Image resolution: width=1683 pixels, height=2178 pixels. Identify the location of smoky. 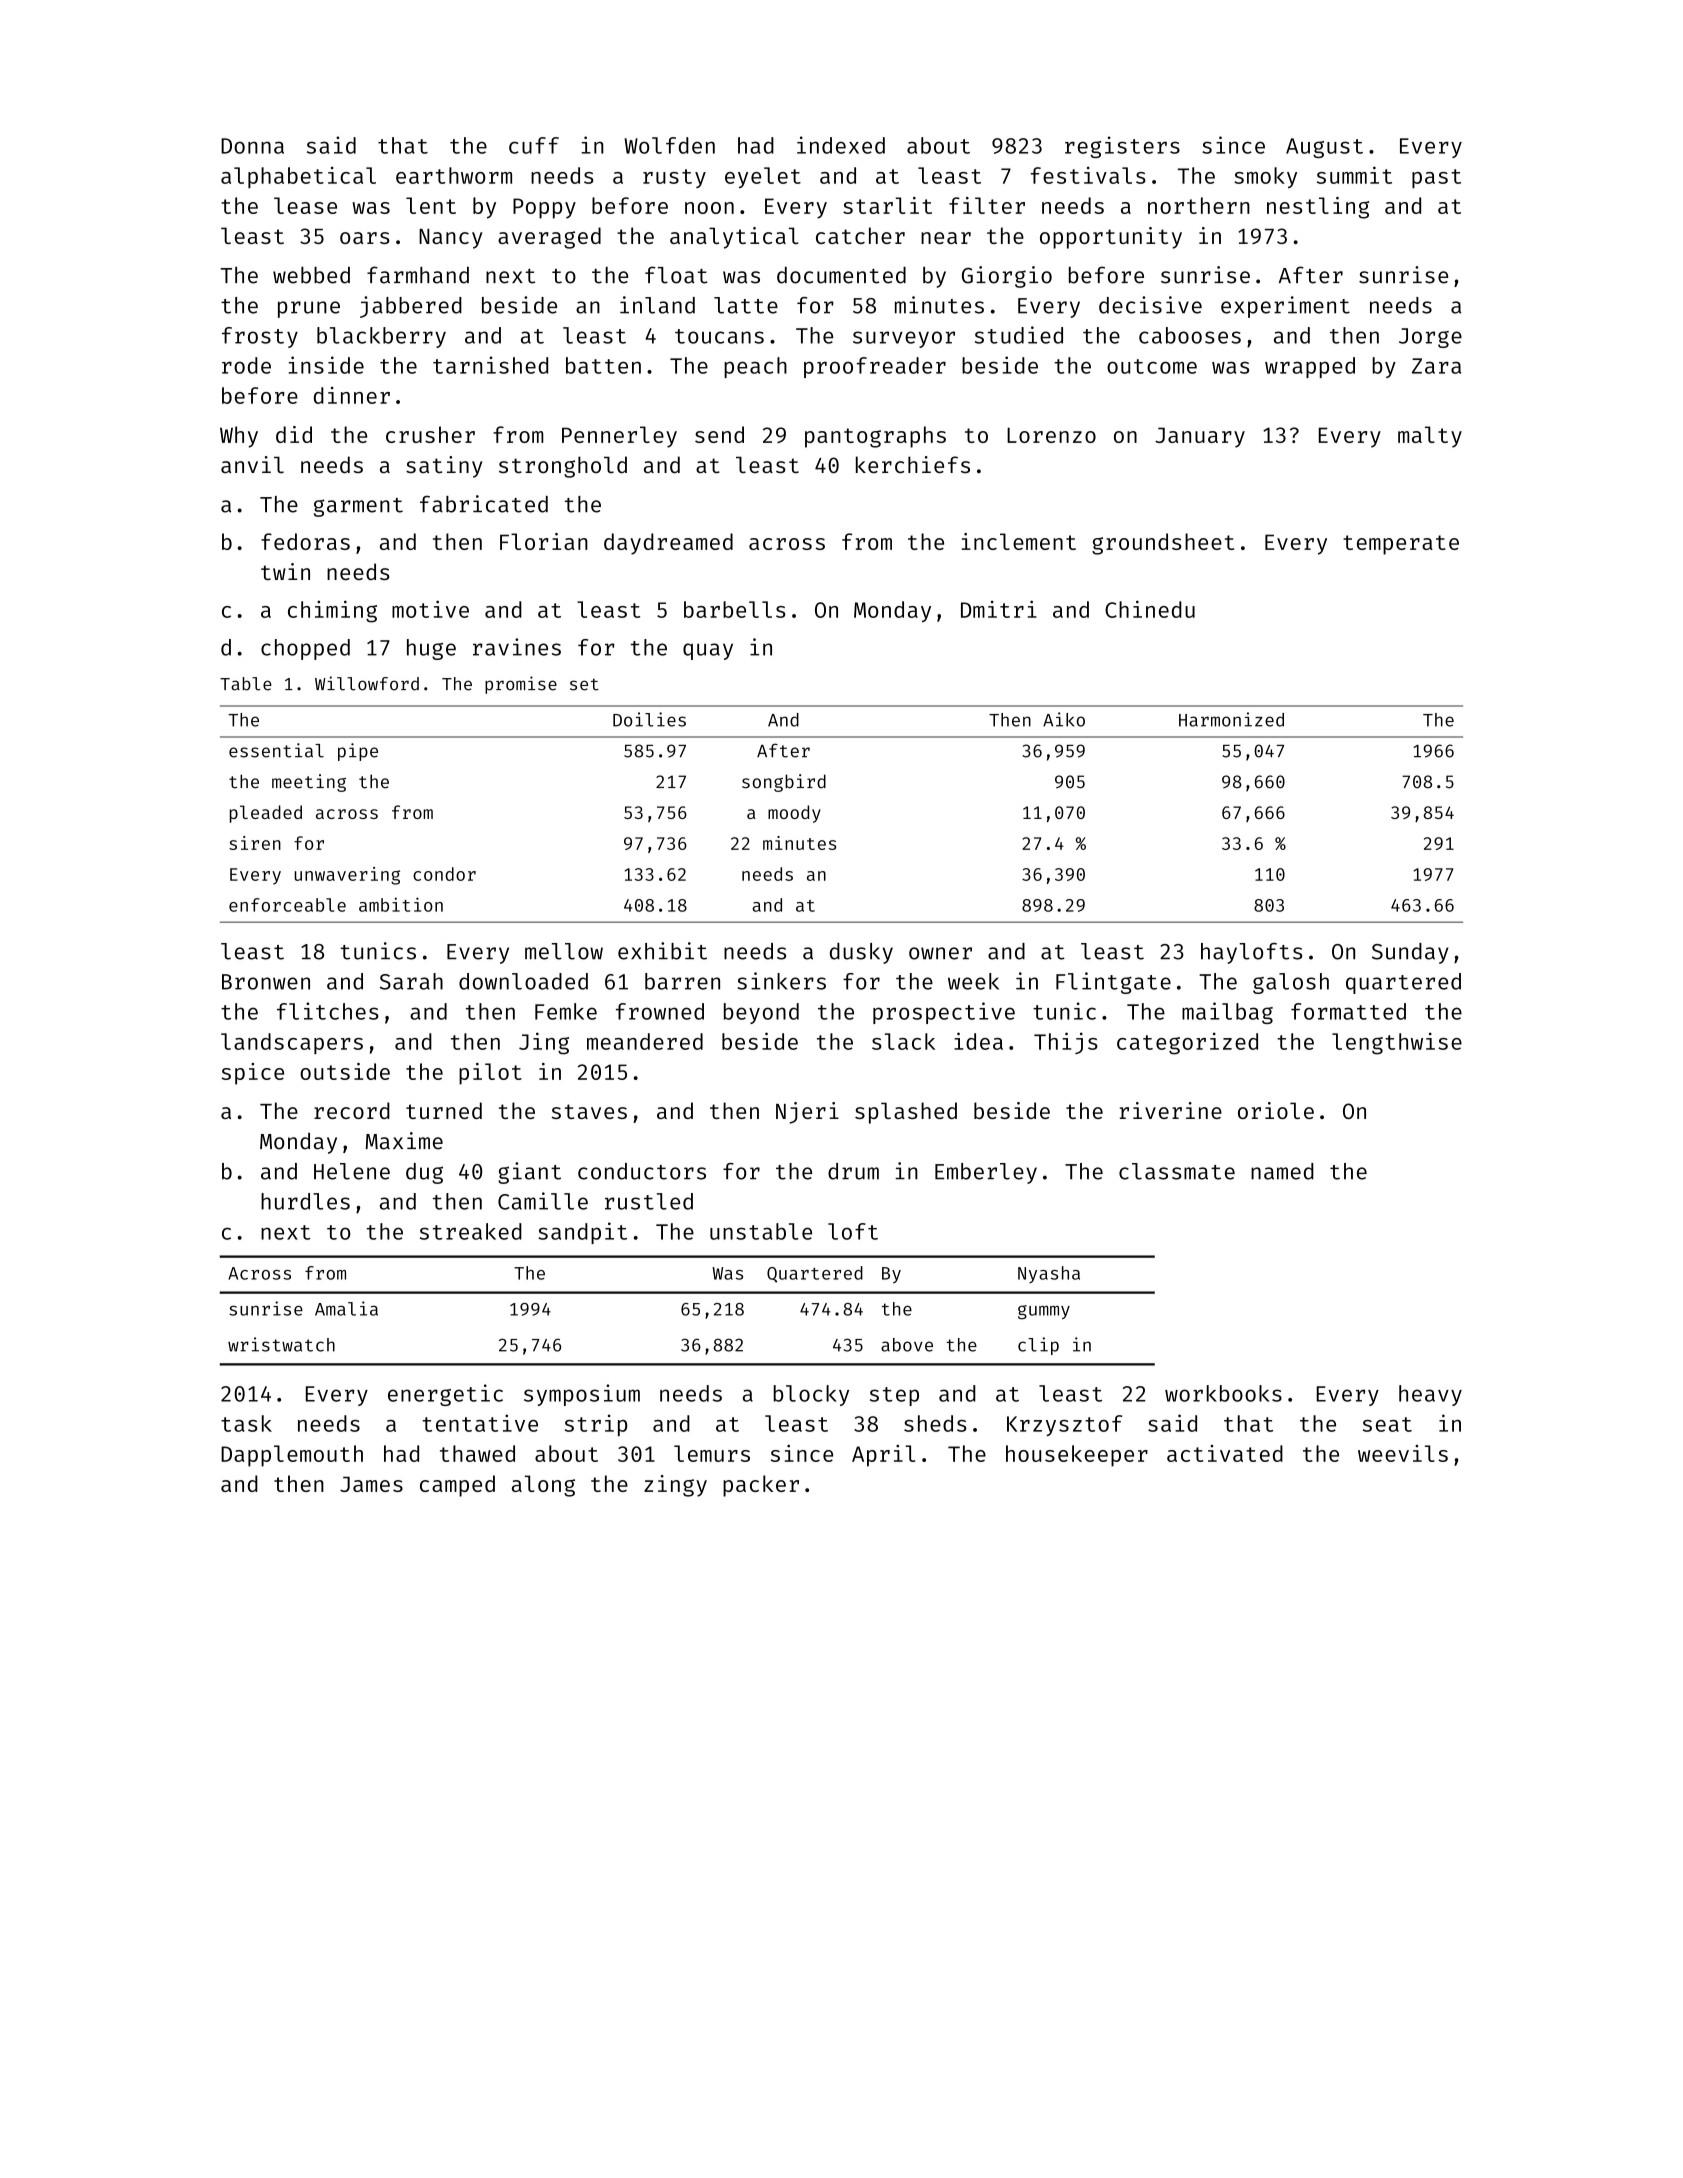
(1265, 178).
